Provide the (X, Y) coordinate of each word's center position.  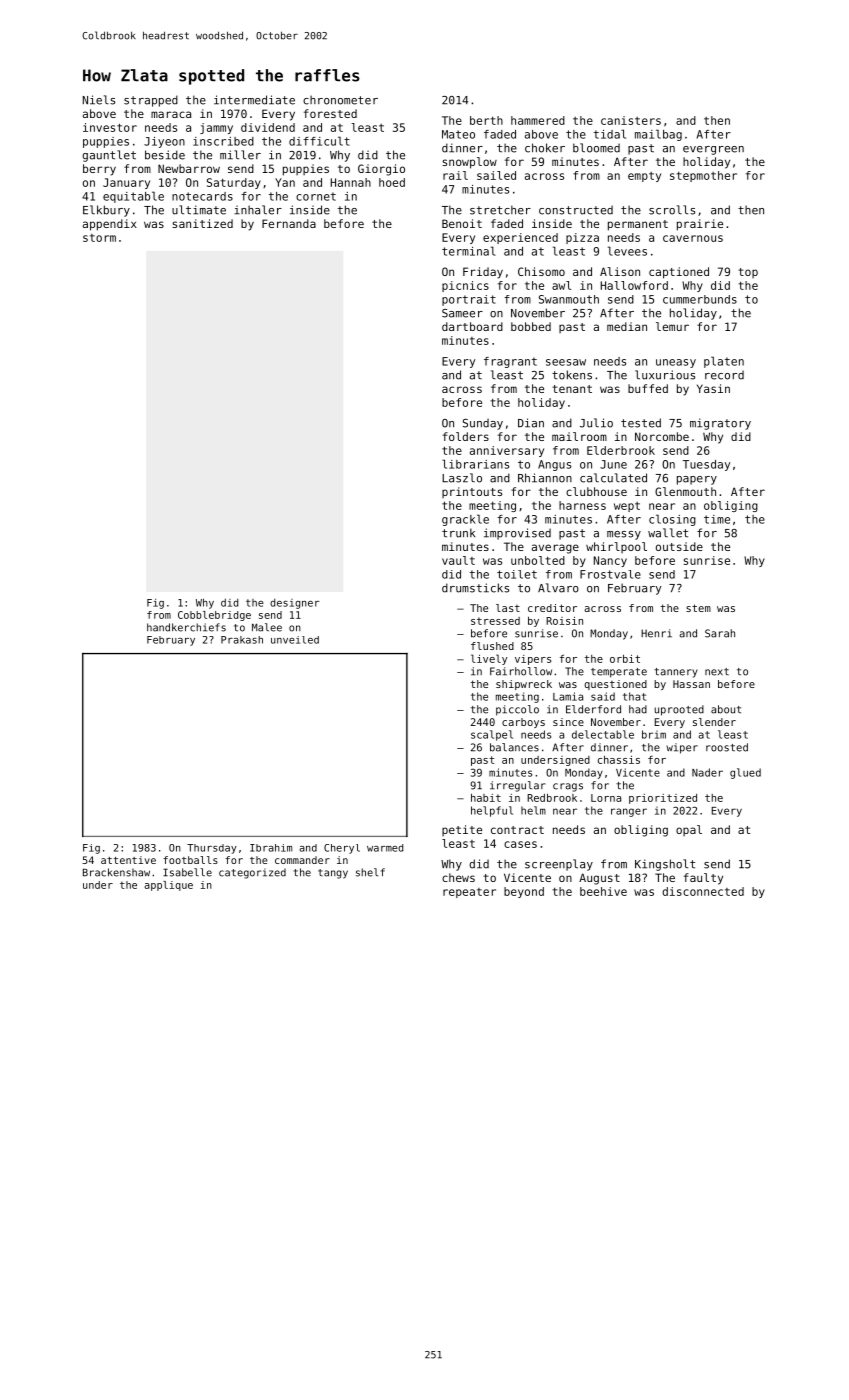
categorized (252, 873)
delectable (603, 734)
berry (99, 170)
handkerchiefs (186, 627)
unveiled (295, 640)
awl (561, 285)
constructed (576, 210)
